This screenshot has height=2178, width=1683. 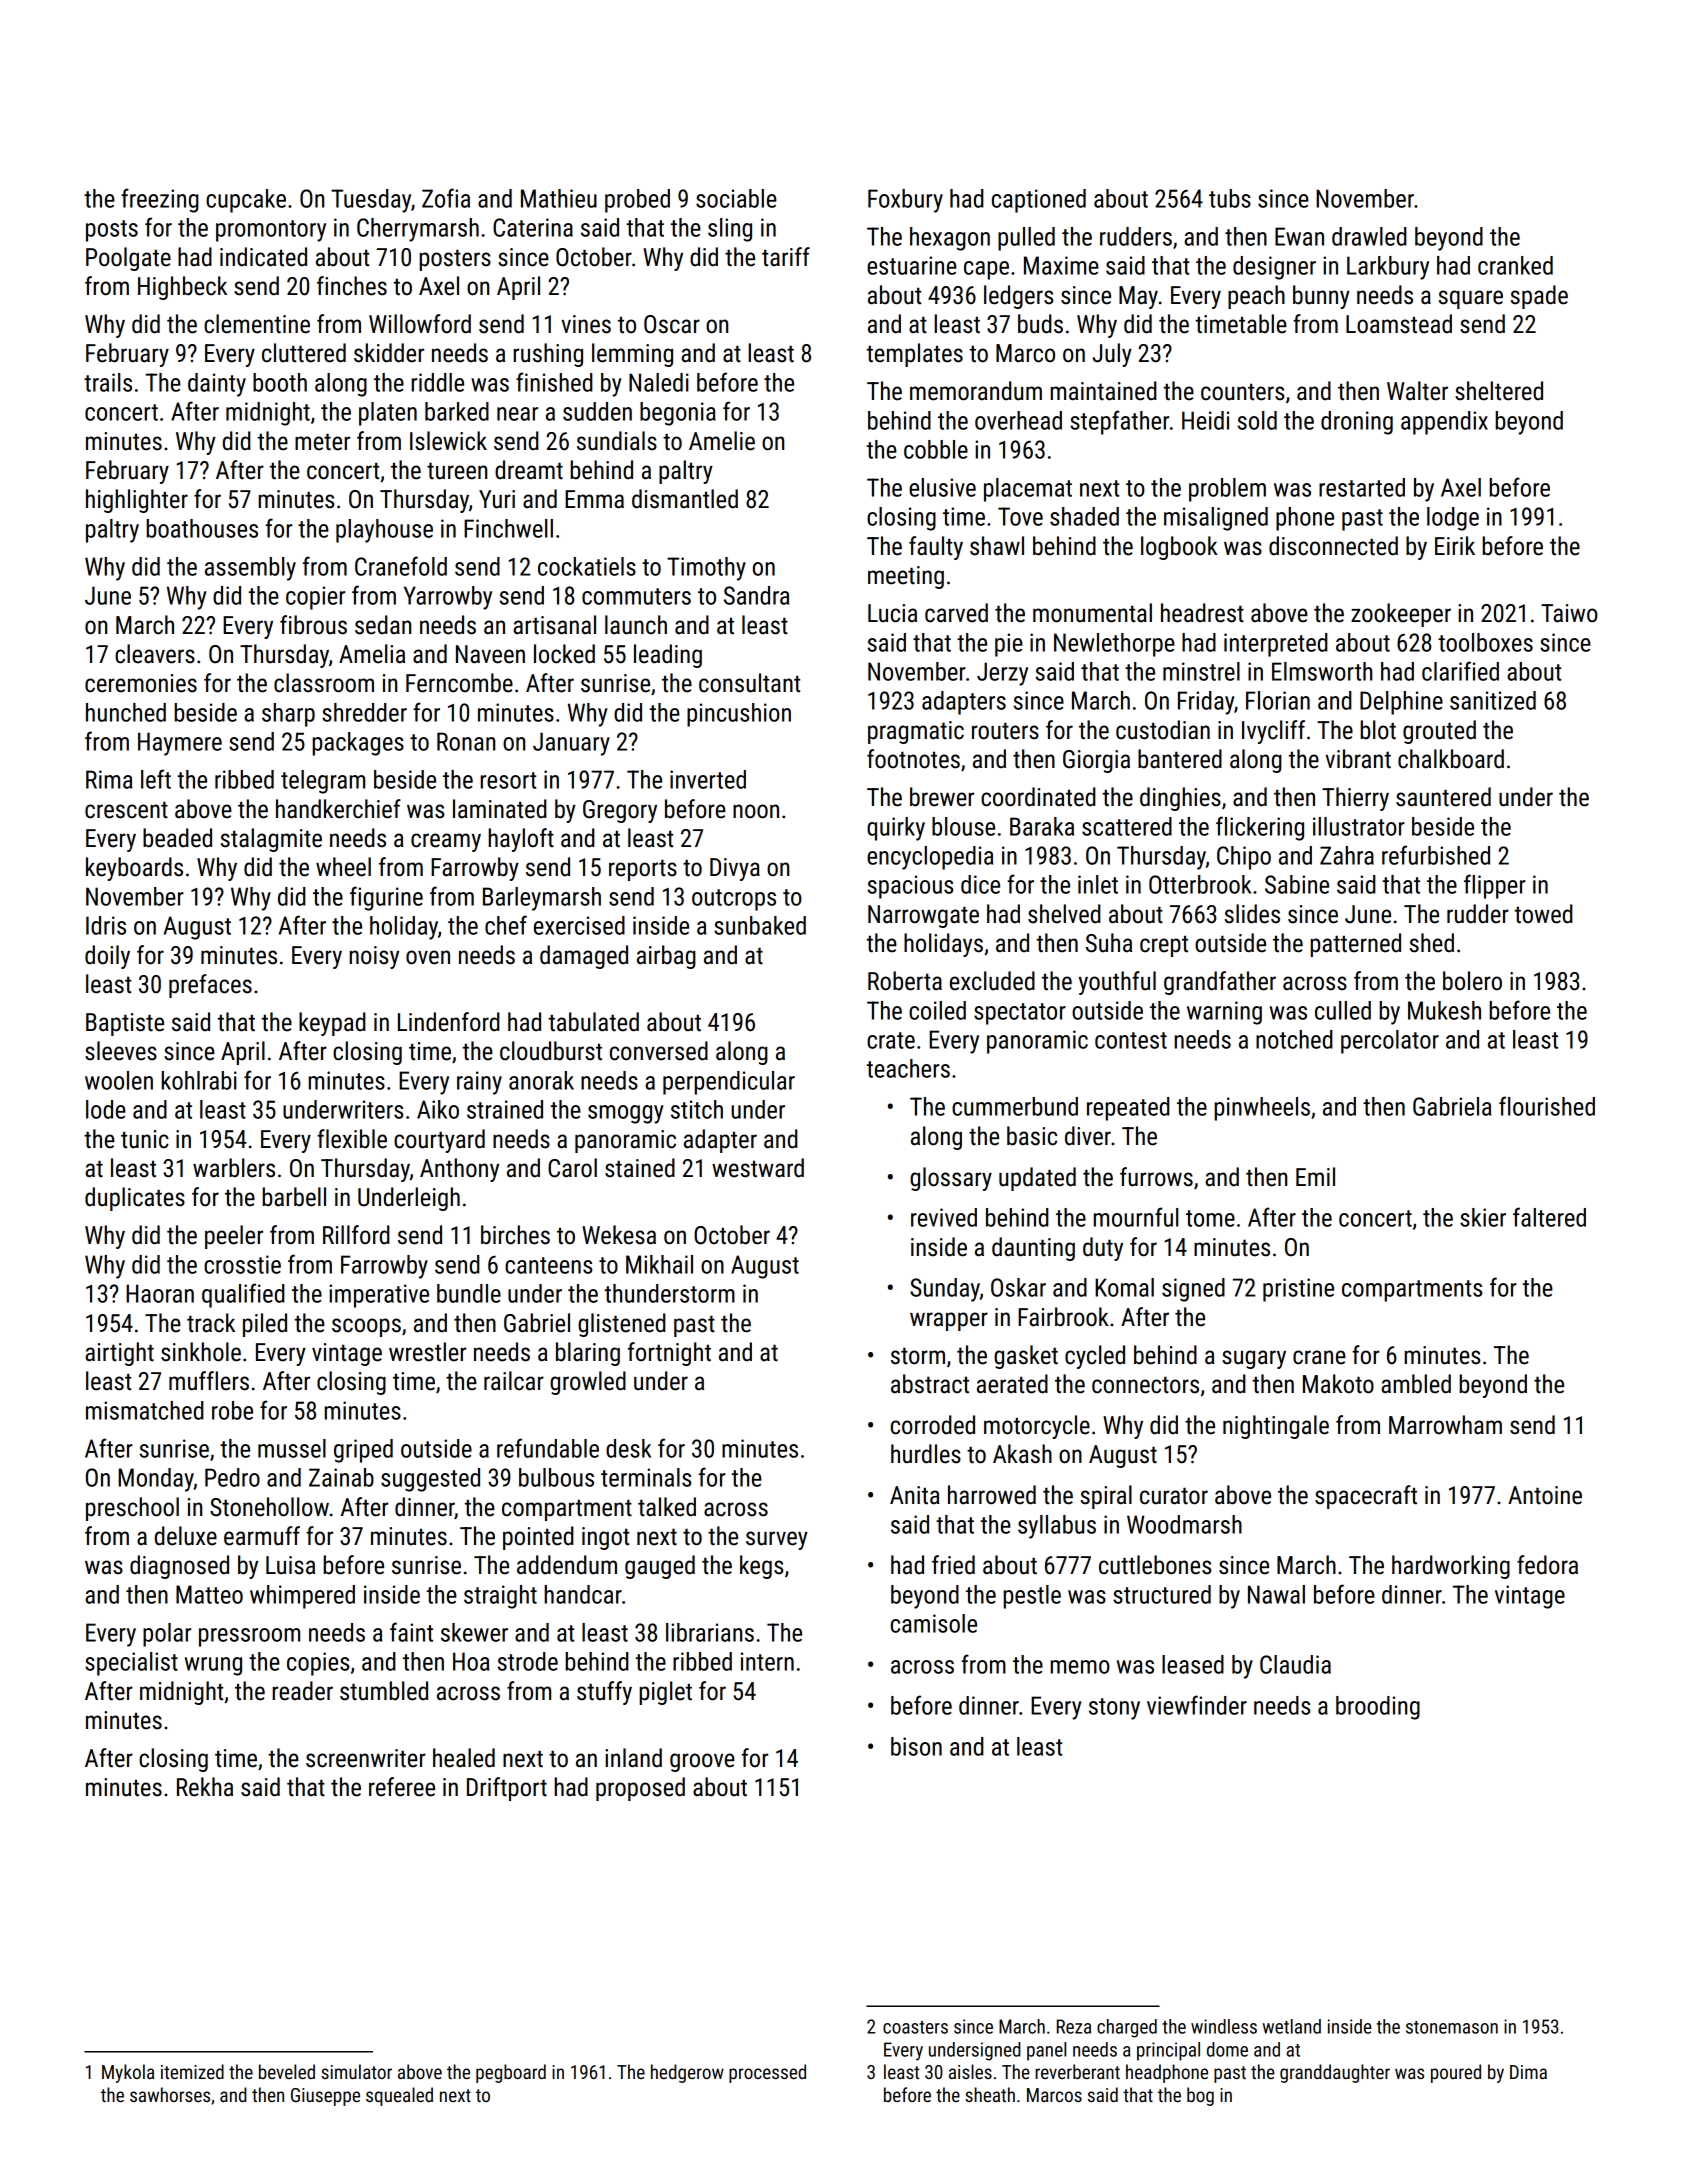 I want to click on duplicates, so click(x=135, y=1199).
